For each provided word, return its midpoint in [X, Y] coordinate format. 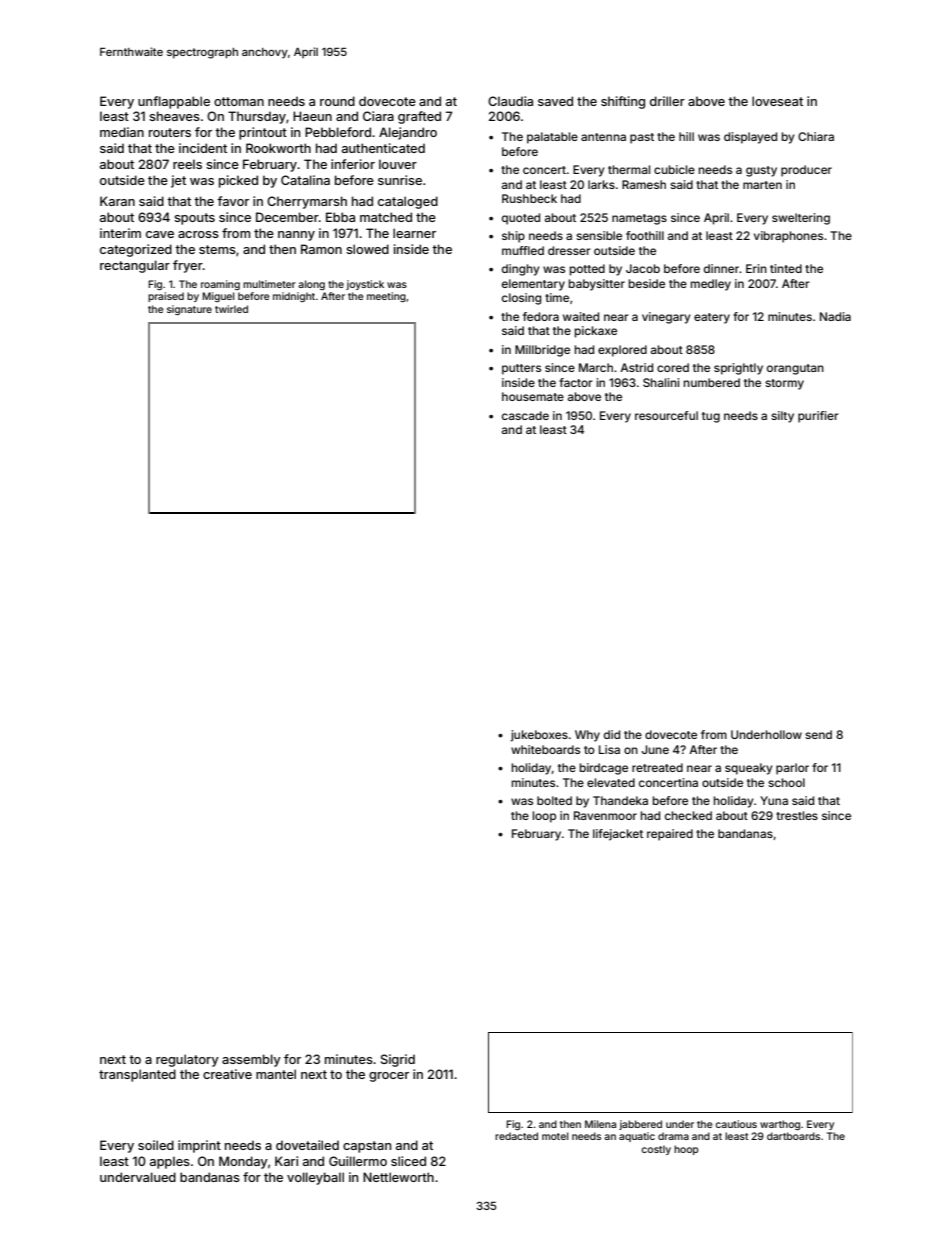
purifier [818, 417]
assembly [251, 1060]
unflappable [174, 102]
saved [555, 101]
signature [189, 310]
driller [667, 101]
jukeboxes [539, 736]
